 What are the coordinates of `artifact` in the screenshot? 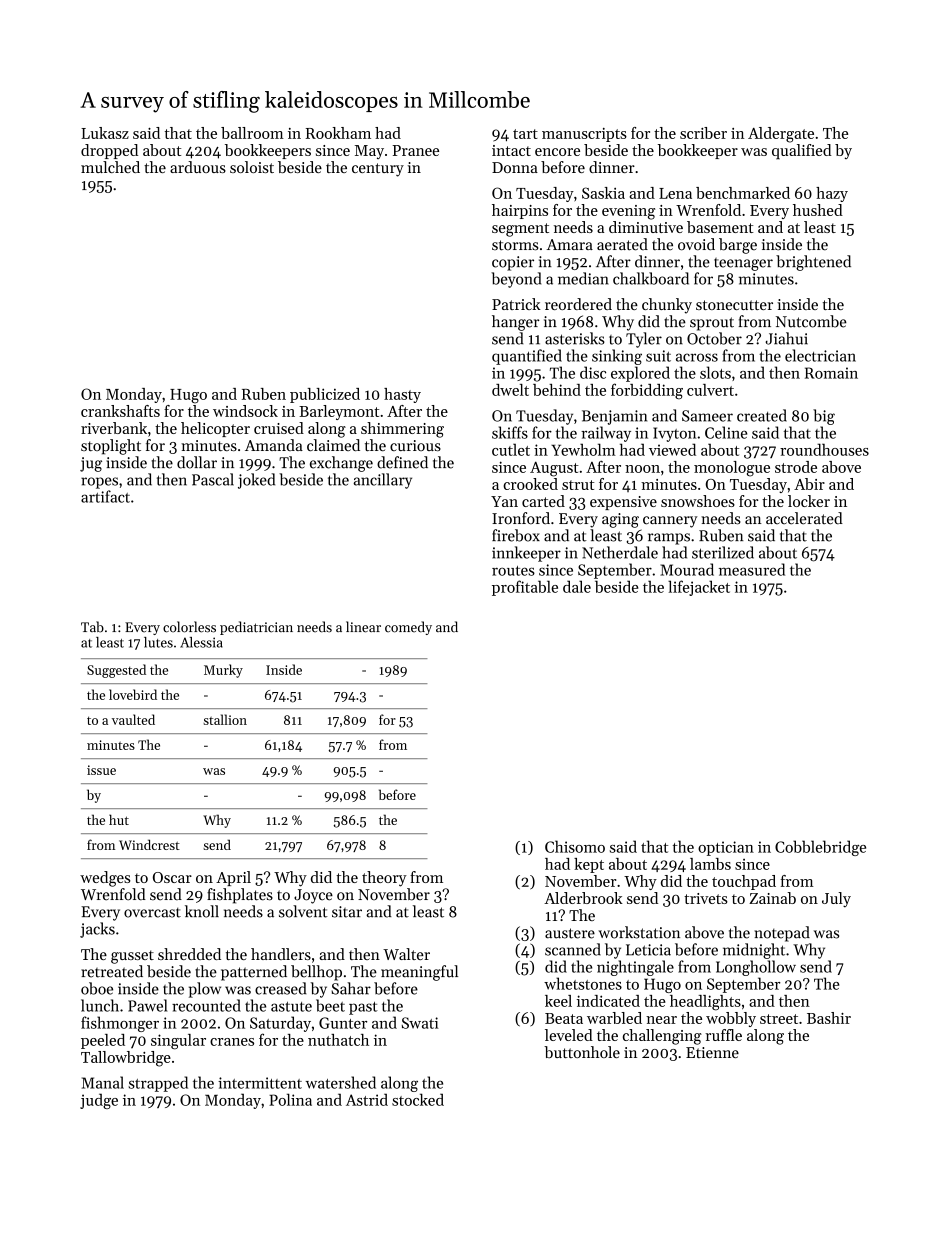 It's located at (105, 496).
